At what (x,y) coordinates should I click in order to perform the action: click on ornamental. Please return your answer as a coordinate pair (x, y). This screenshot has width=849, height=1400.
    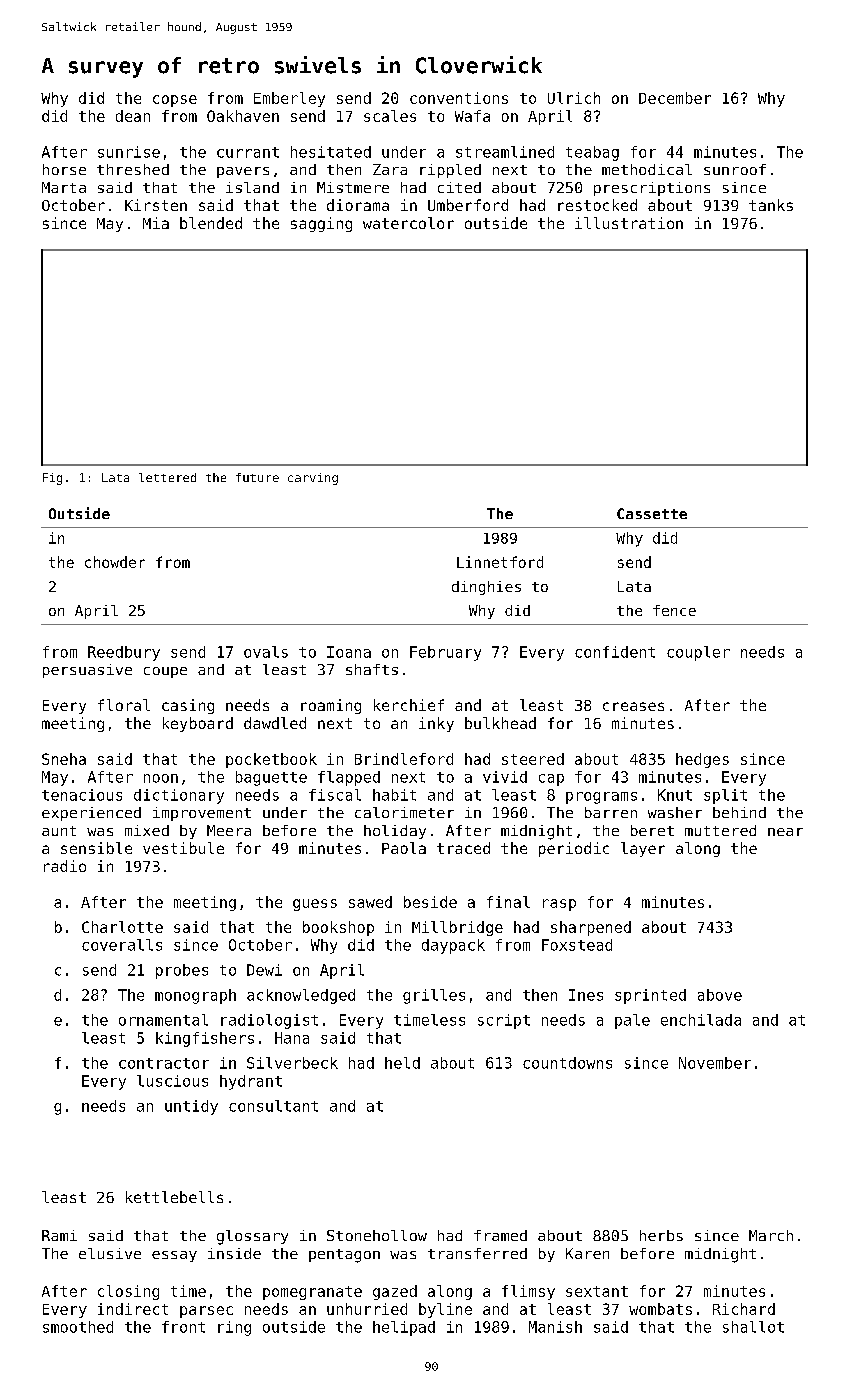
    Looking at the image, I should click on (163, 1020).
